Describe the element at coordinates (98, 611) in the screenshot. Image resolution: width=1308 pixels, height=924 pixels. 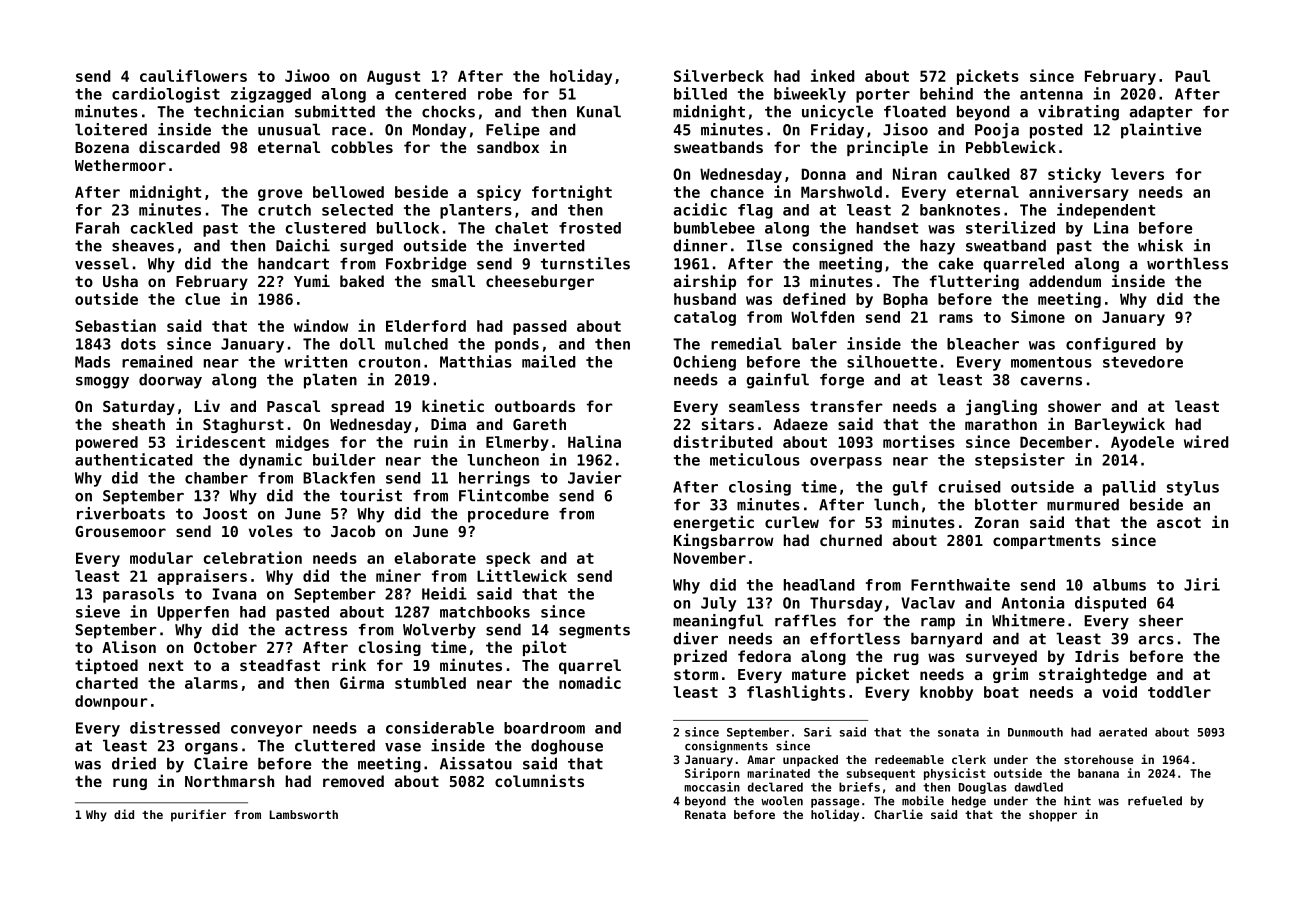
I see `sieve` at that location.
